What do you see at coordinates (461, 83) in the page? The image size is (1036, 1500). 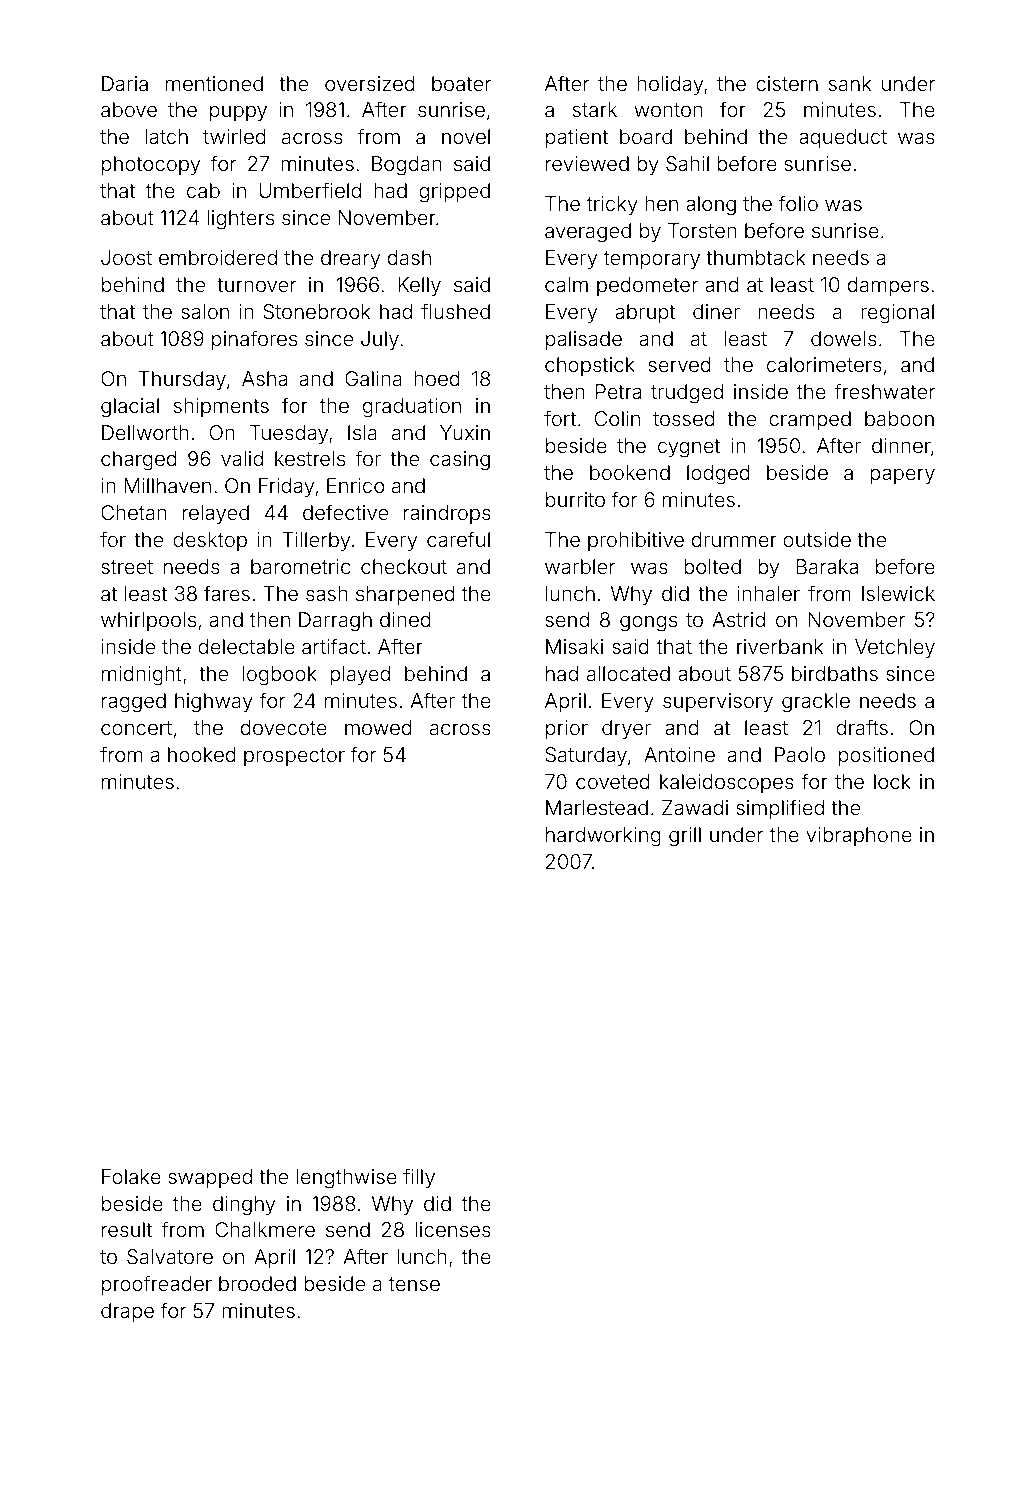 I see `boater` at bounding box center [461, 83].
